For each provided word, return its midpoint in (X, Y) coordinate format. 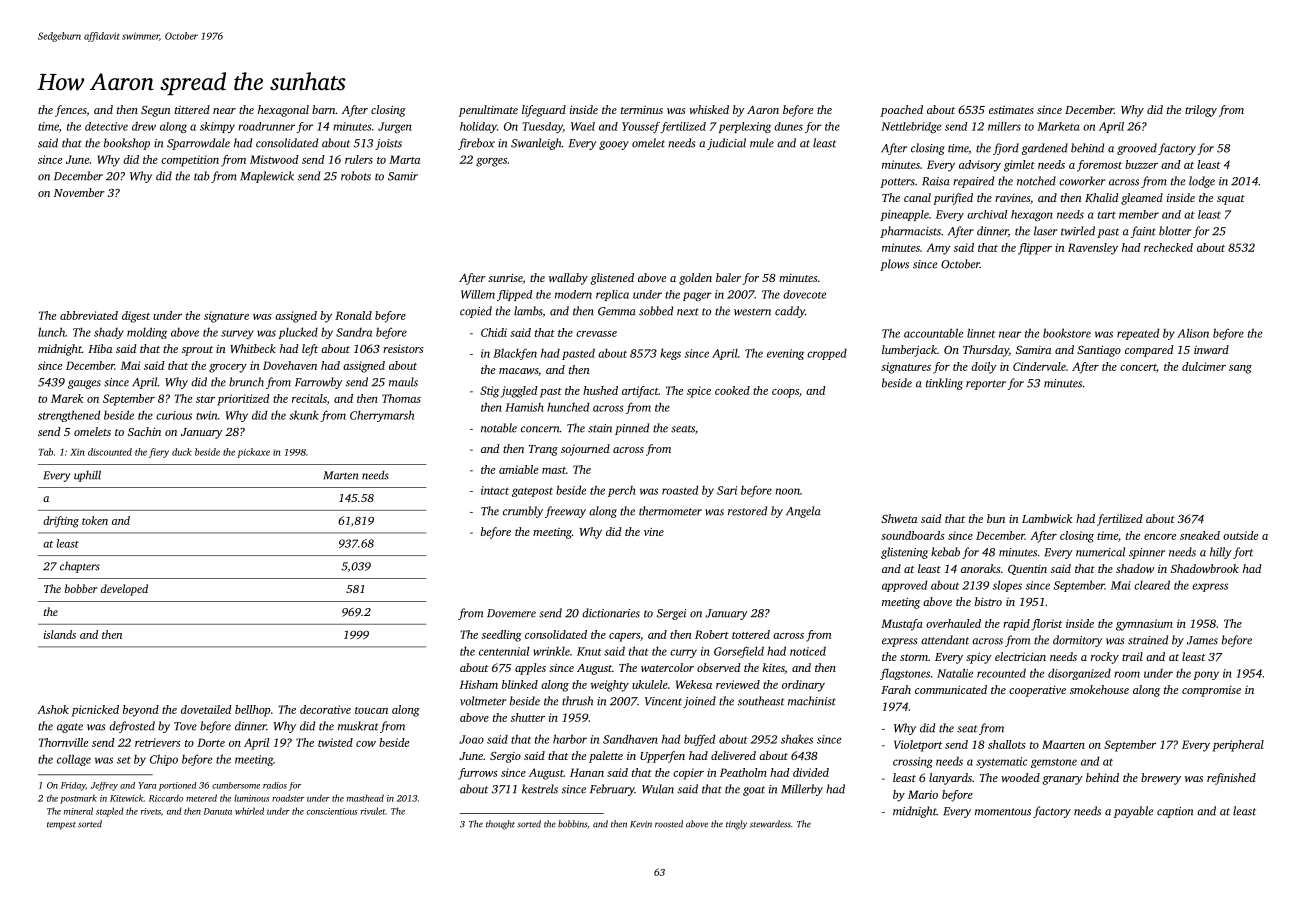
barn (324, 109)
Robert (712, 634)
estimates (1011, 110)
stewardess (770, 824)
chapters (80, 567)
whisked (709, 109)
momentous (1003, 812)
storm (914, 657)
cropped (827, 354)
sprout (197, 351)
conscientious (332, 811)
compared (1149, 351)
